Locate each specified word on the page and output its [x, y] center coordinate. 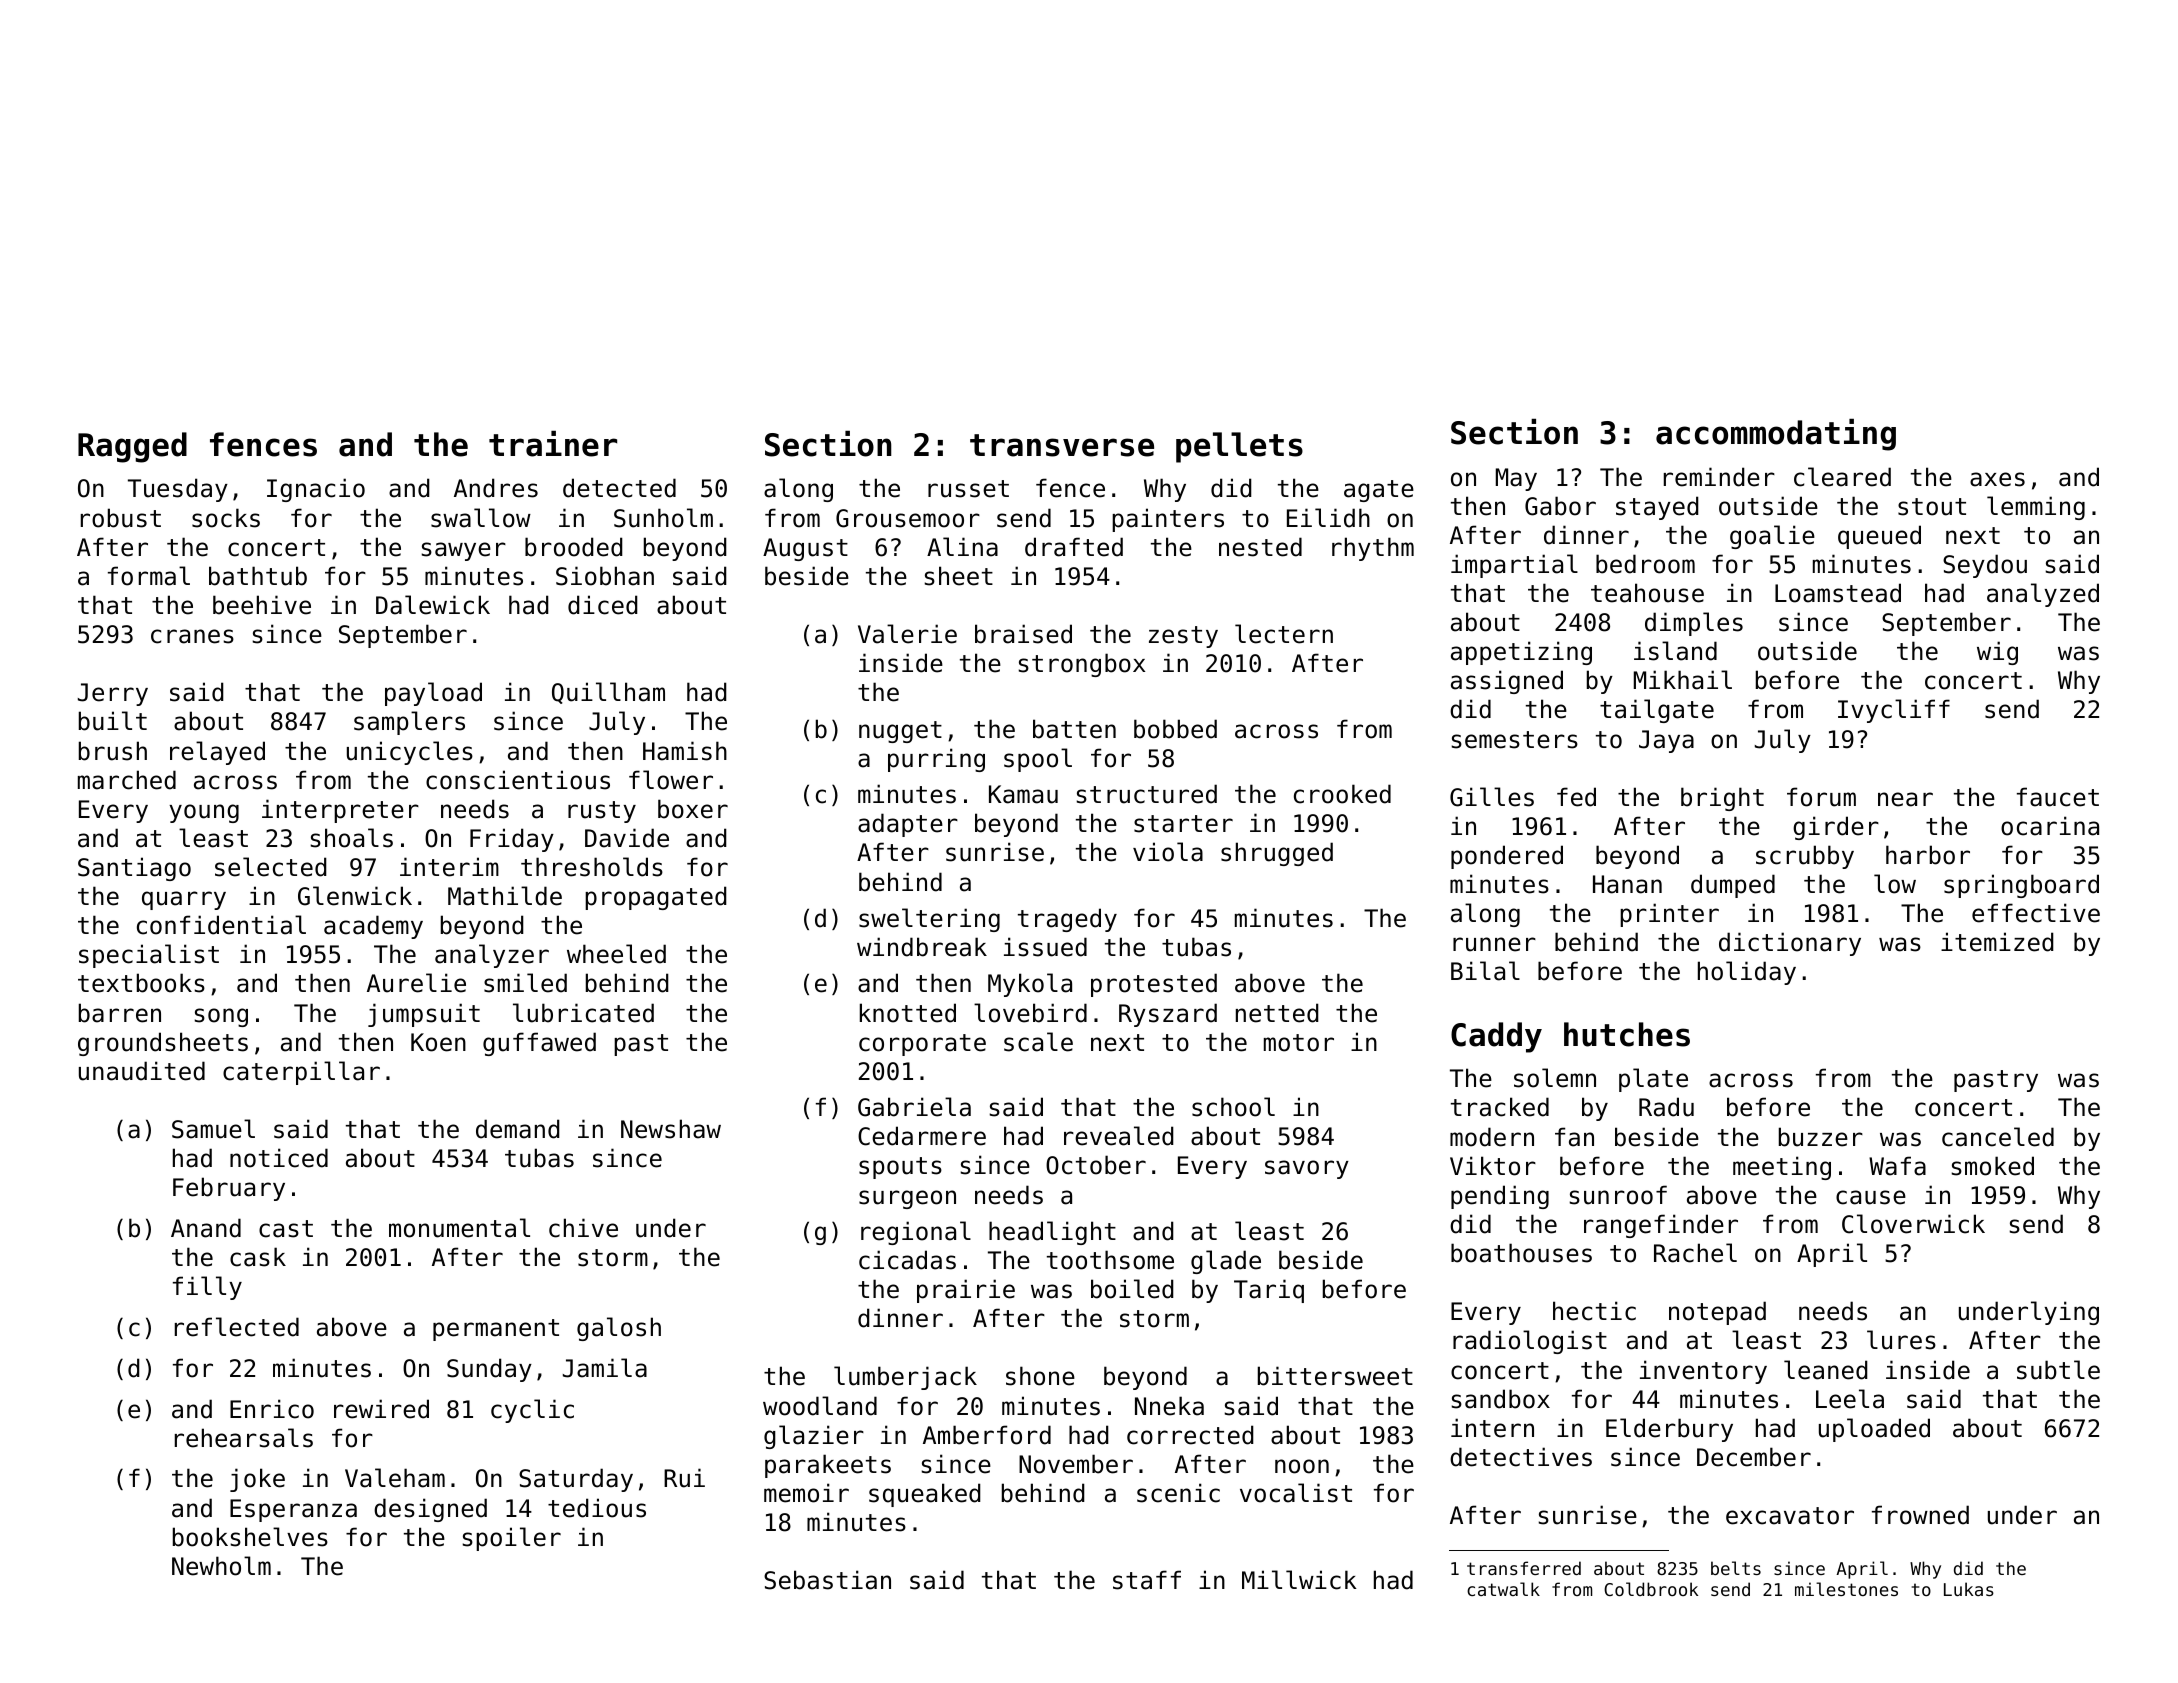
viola [1168, 852]
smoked [1992, 1166]
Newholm [221, 1566]
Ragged [132, 447]
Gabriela [914, 1107]
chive [583, 1228]
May [1516, 479]
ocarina [2050, 826]
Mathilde [505, 896]
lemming [2036, 508]
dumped [1733, 886]
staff [1147, 1580]
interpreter [340, 811]
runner [1494, 944]
